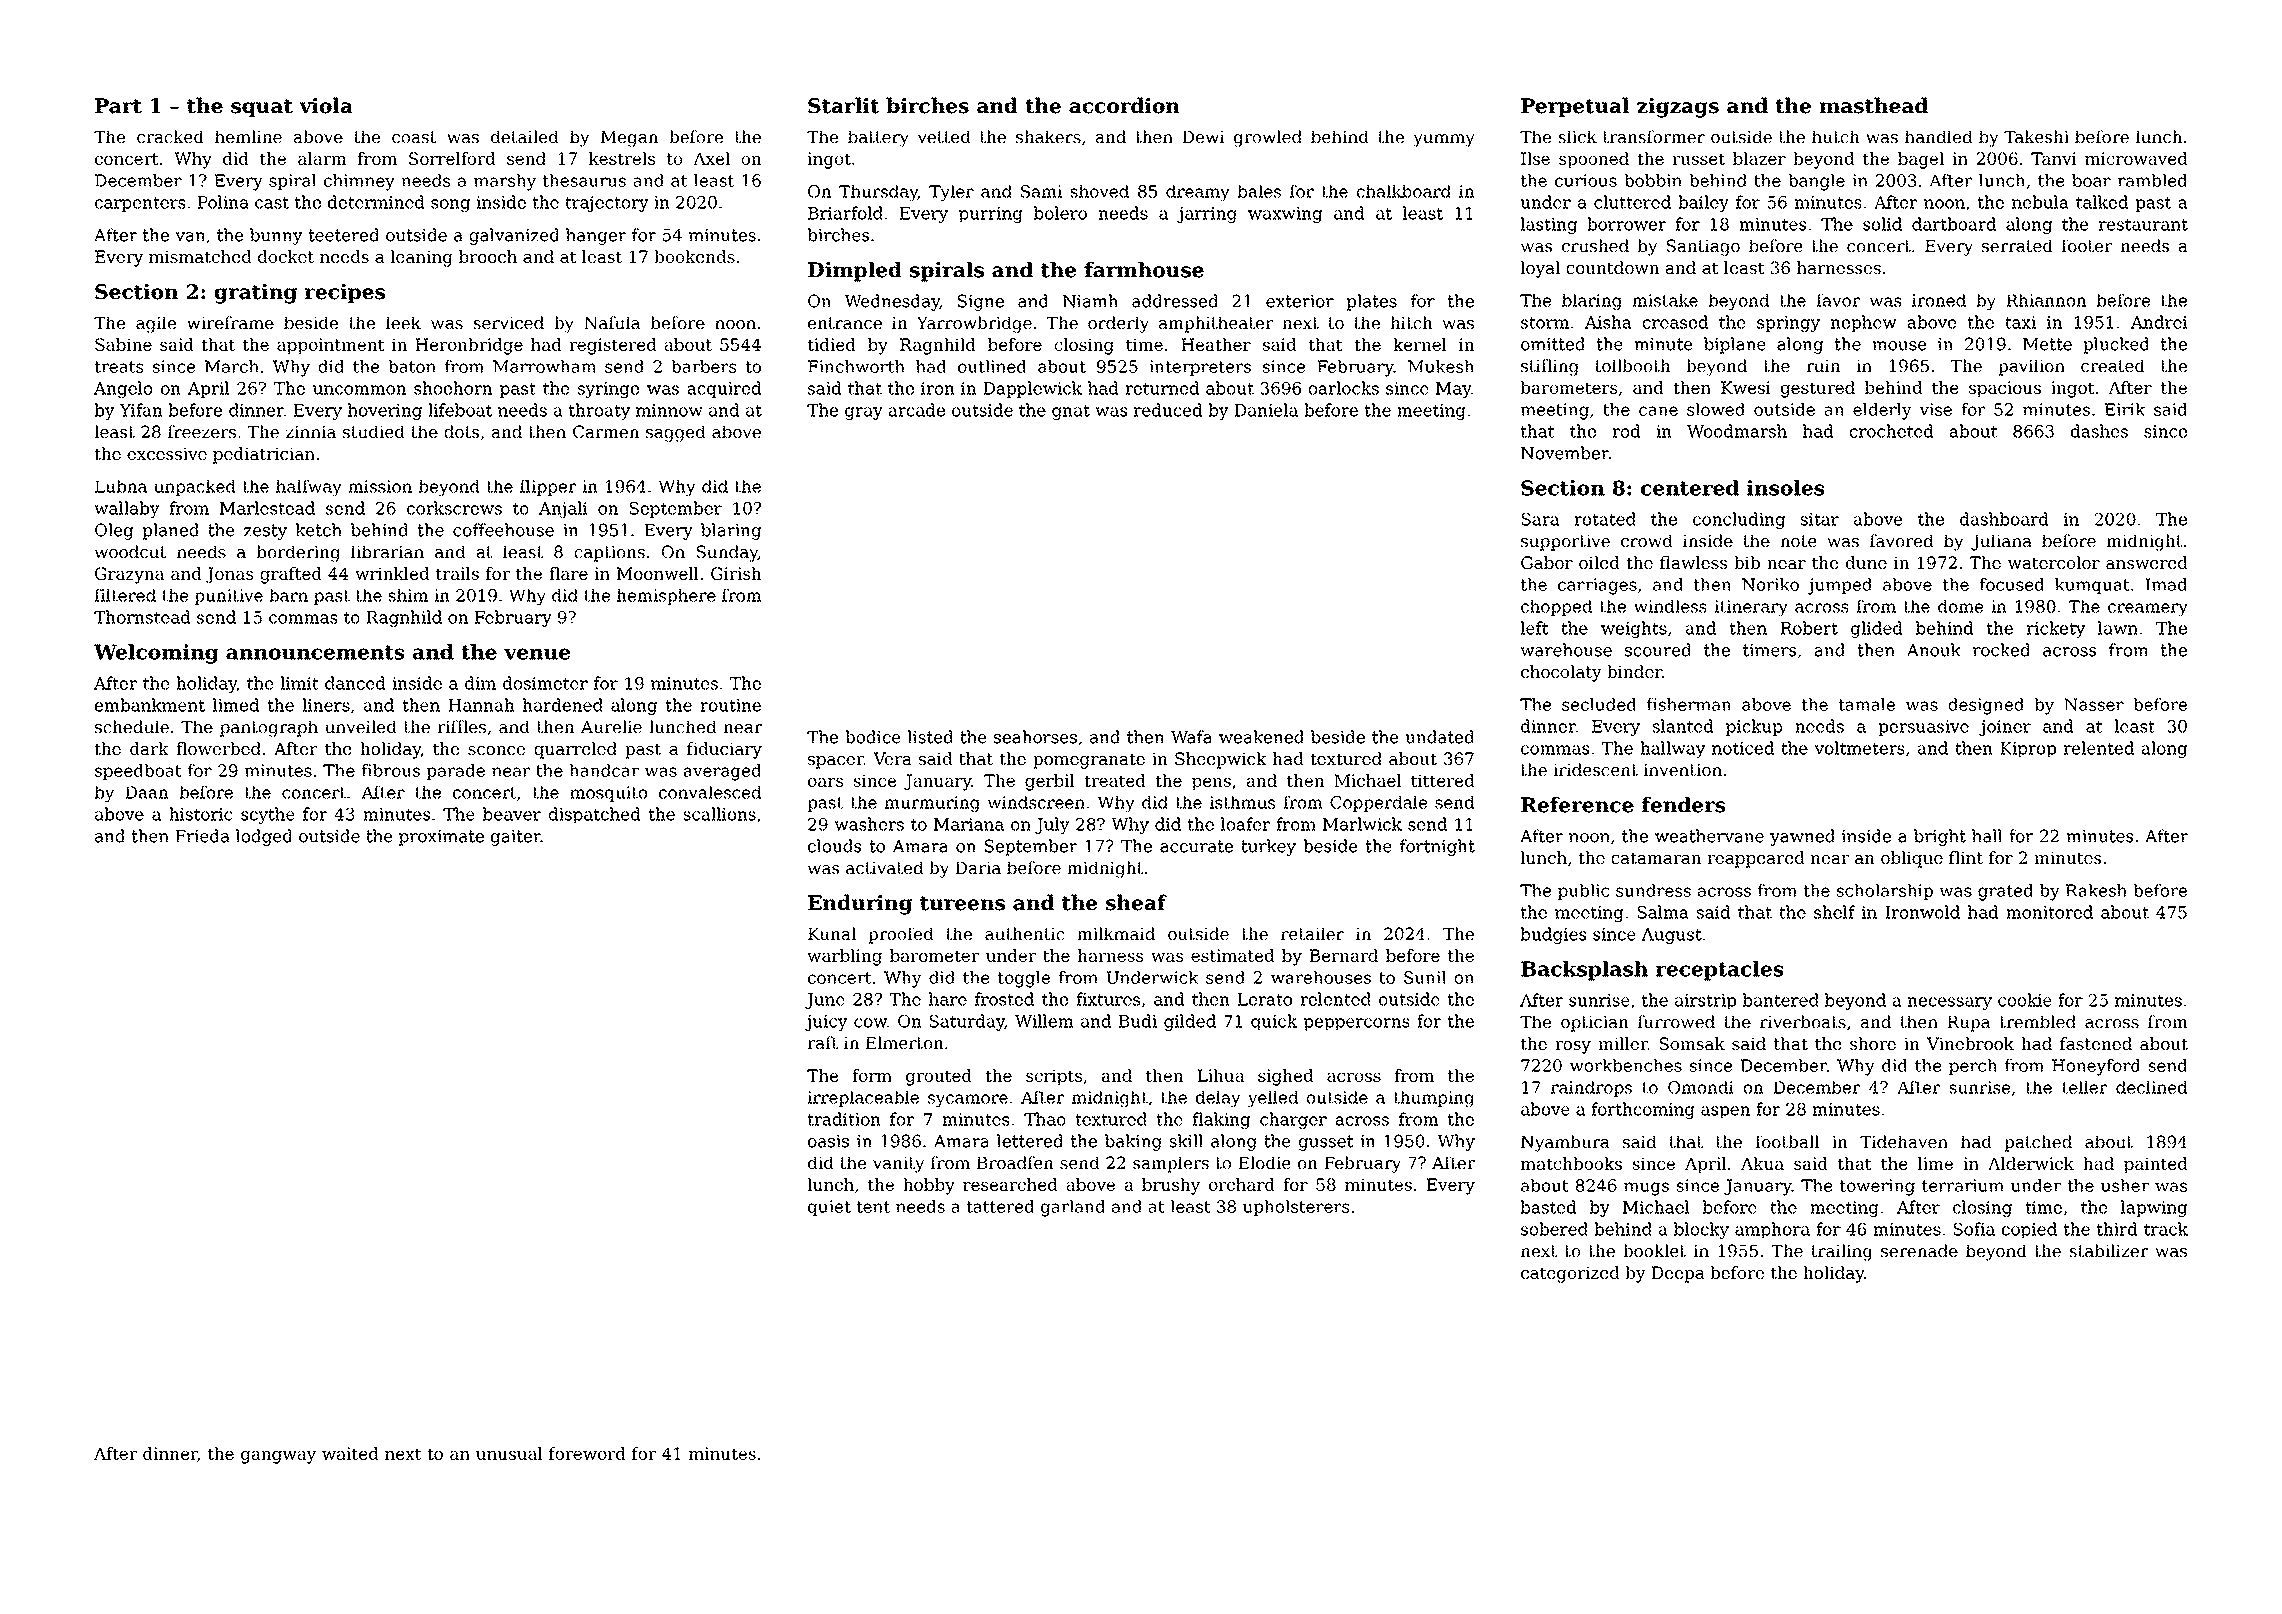 Image resolution: width=2282 pixels, height=1614 pixels. Describe the element at coordinates (563, 509) in the screenshot. I see `Anjali` at that location.
